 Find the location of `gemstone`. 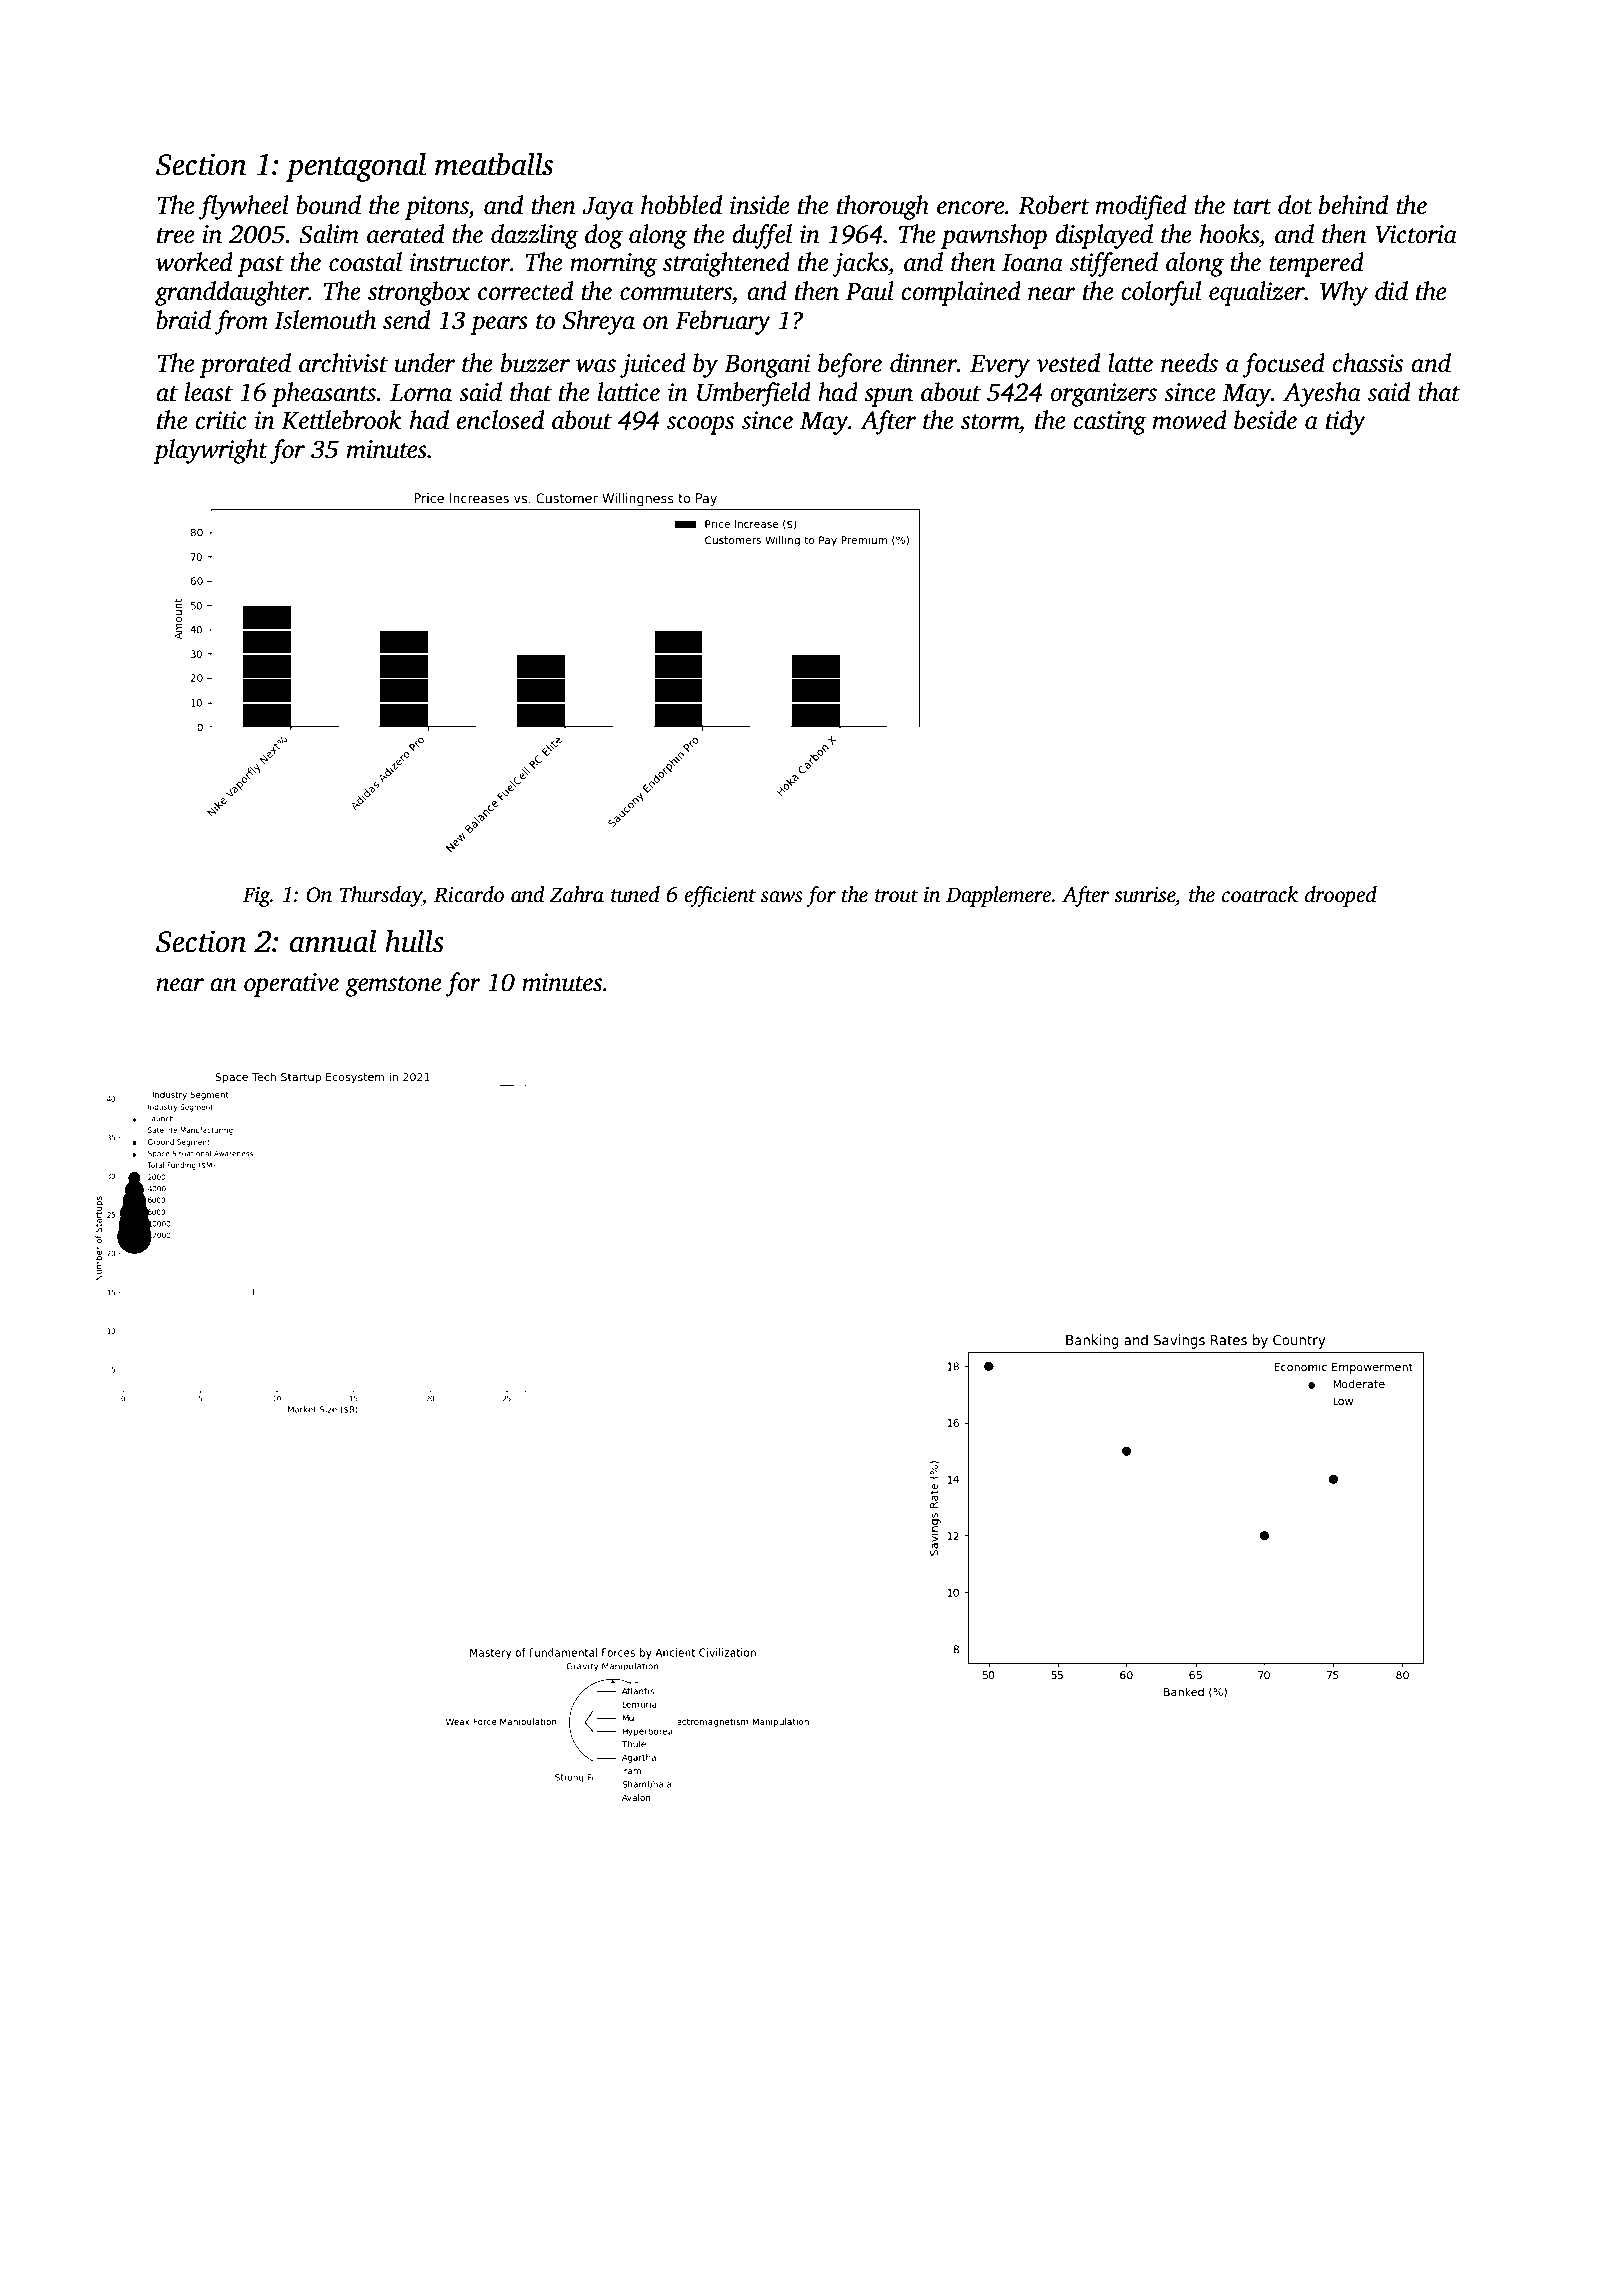

gemstone is located at coordinates (393, 986).
